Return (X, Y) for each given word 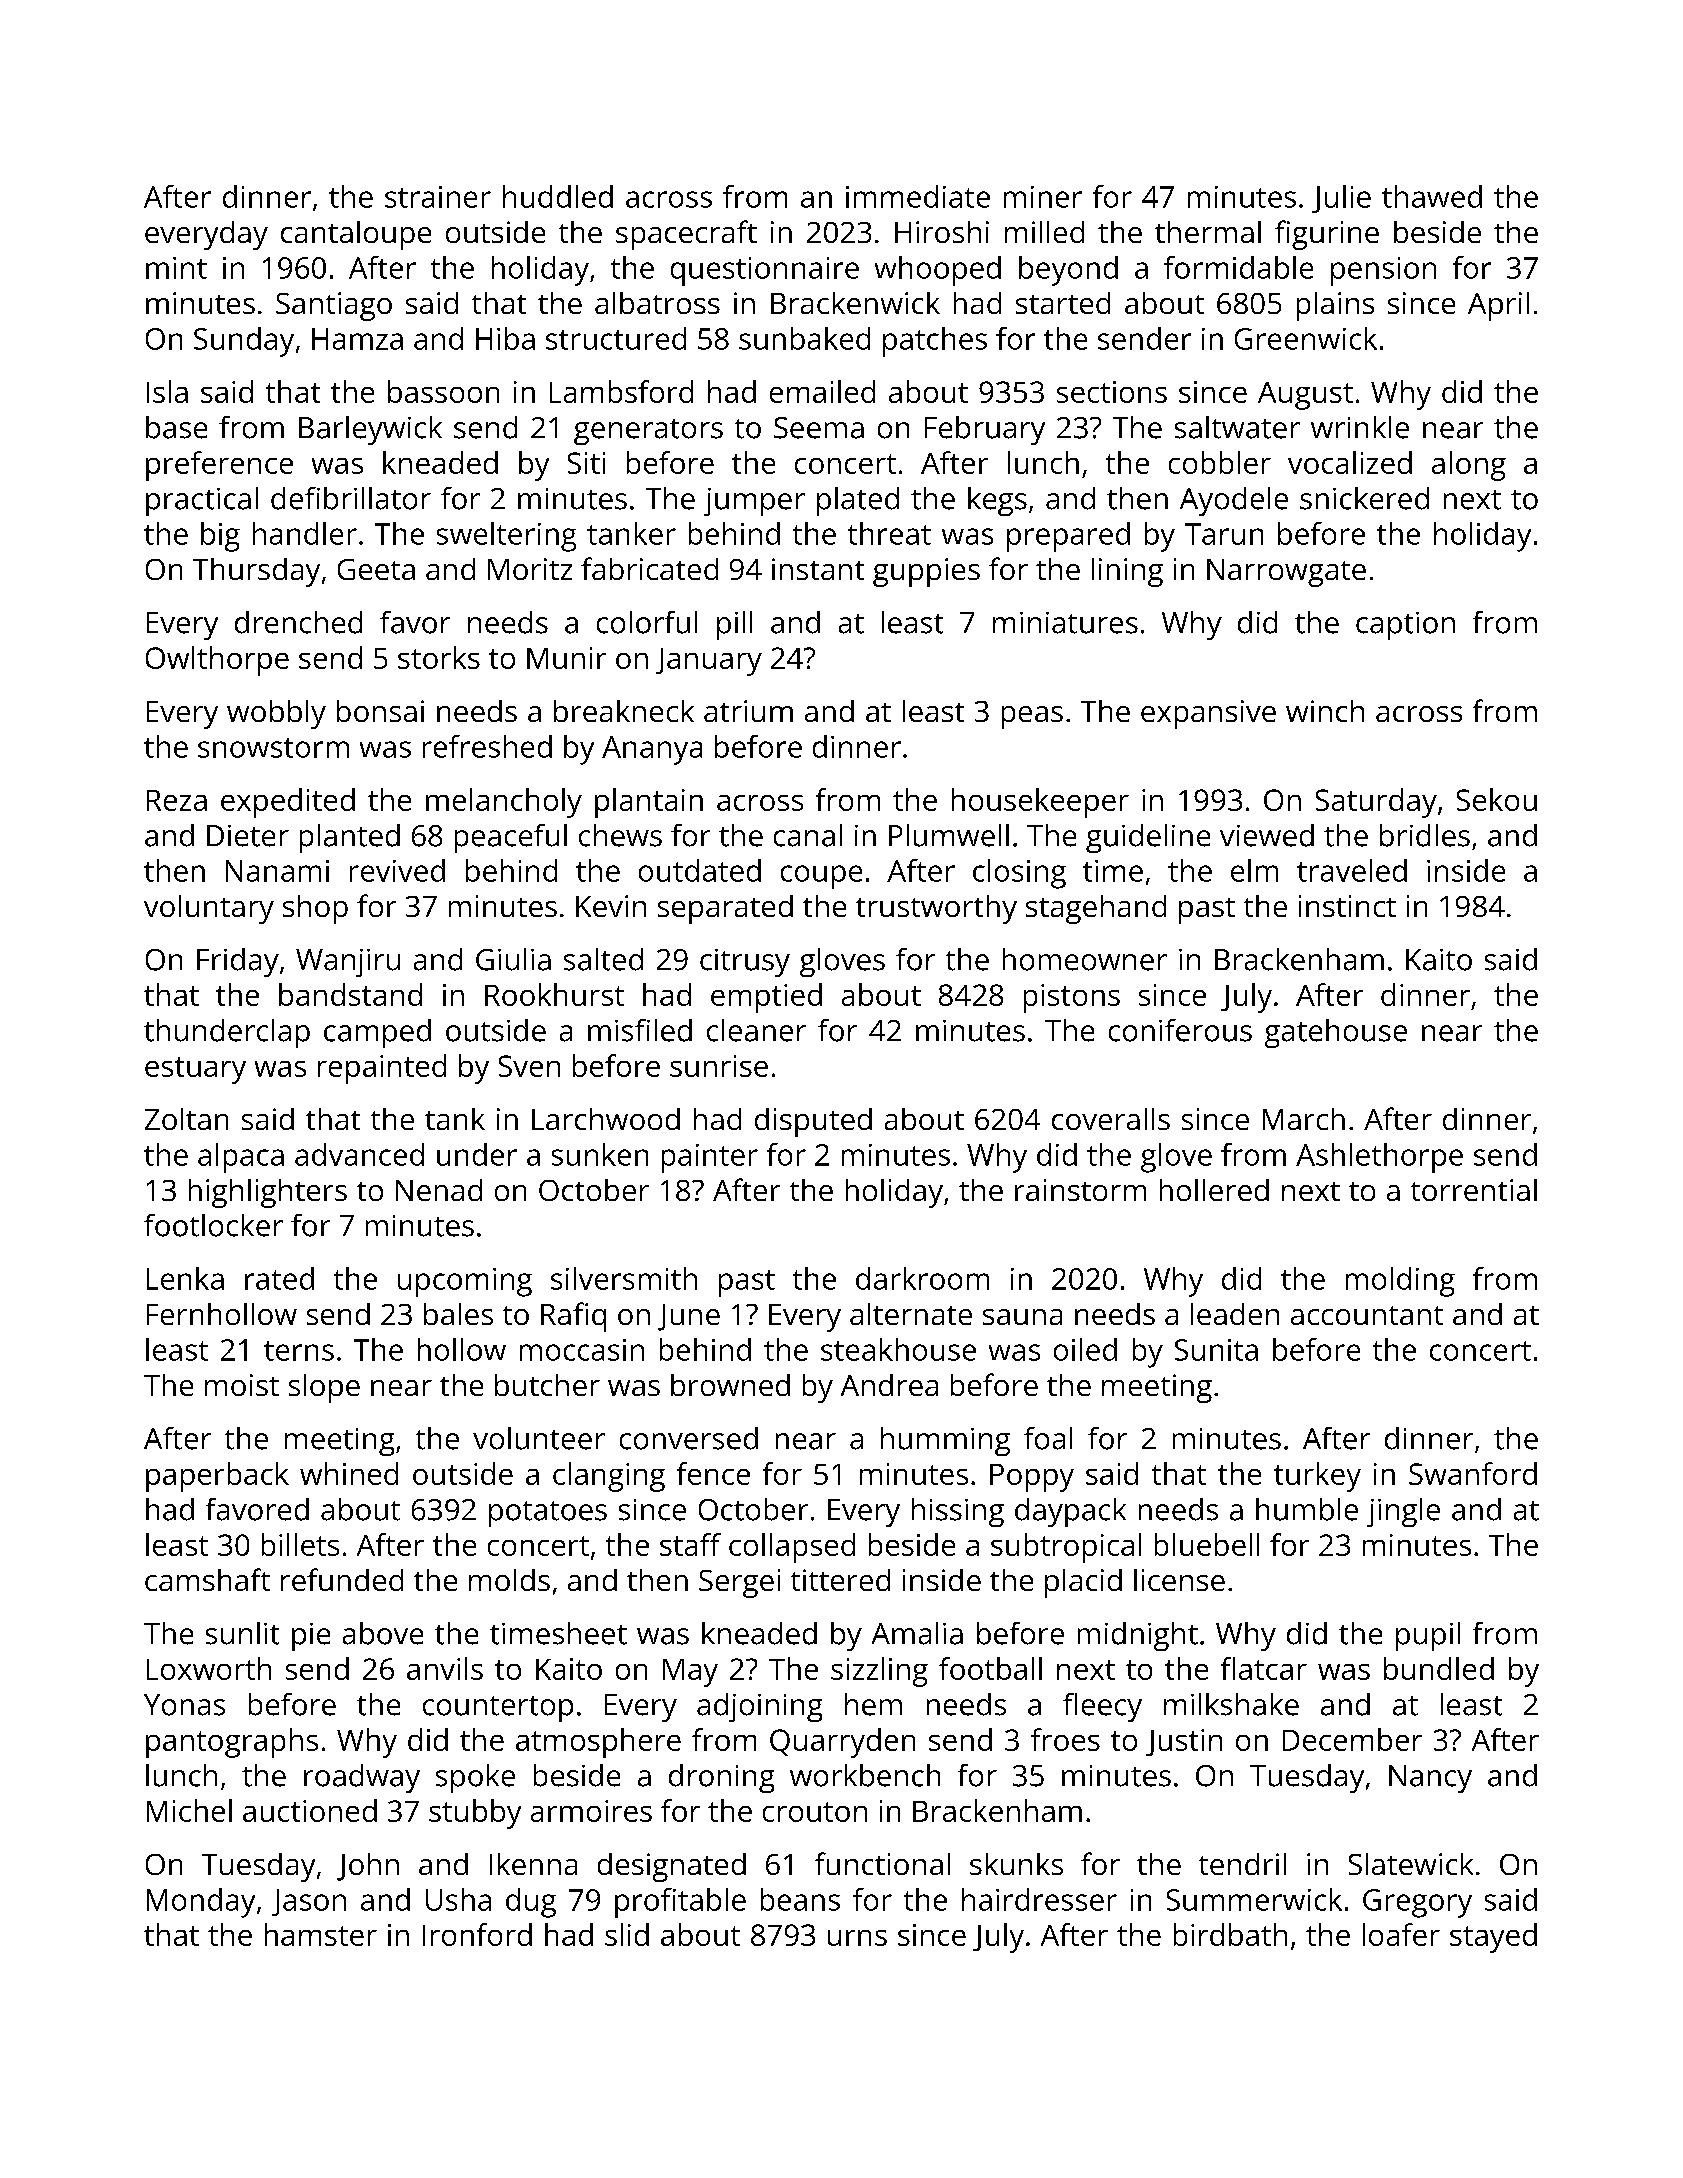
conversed (689, 1438)
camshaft (207, 1579)
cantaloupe (356, 235)
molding (1400, 1282)
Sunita (1216, 1350)
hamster (321, 1934)
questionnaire (765, 271)
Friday (238, 962)
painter (710, 1158)
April (1498, 306)
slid (627, 1934)
